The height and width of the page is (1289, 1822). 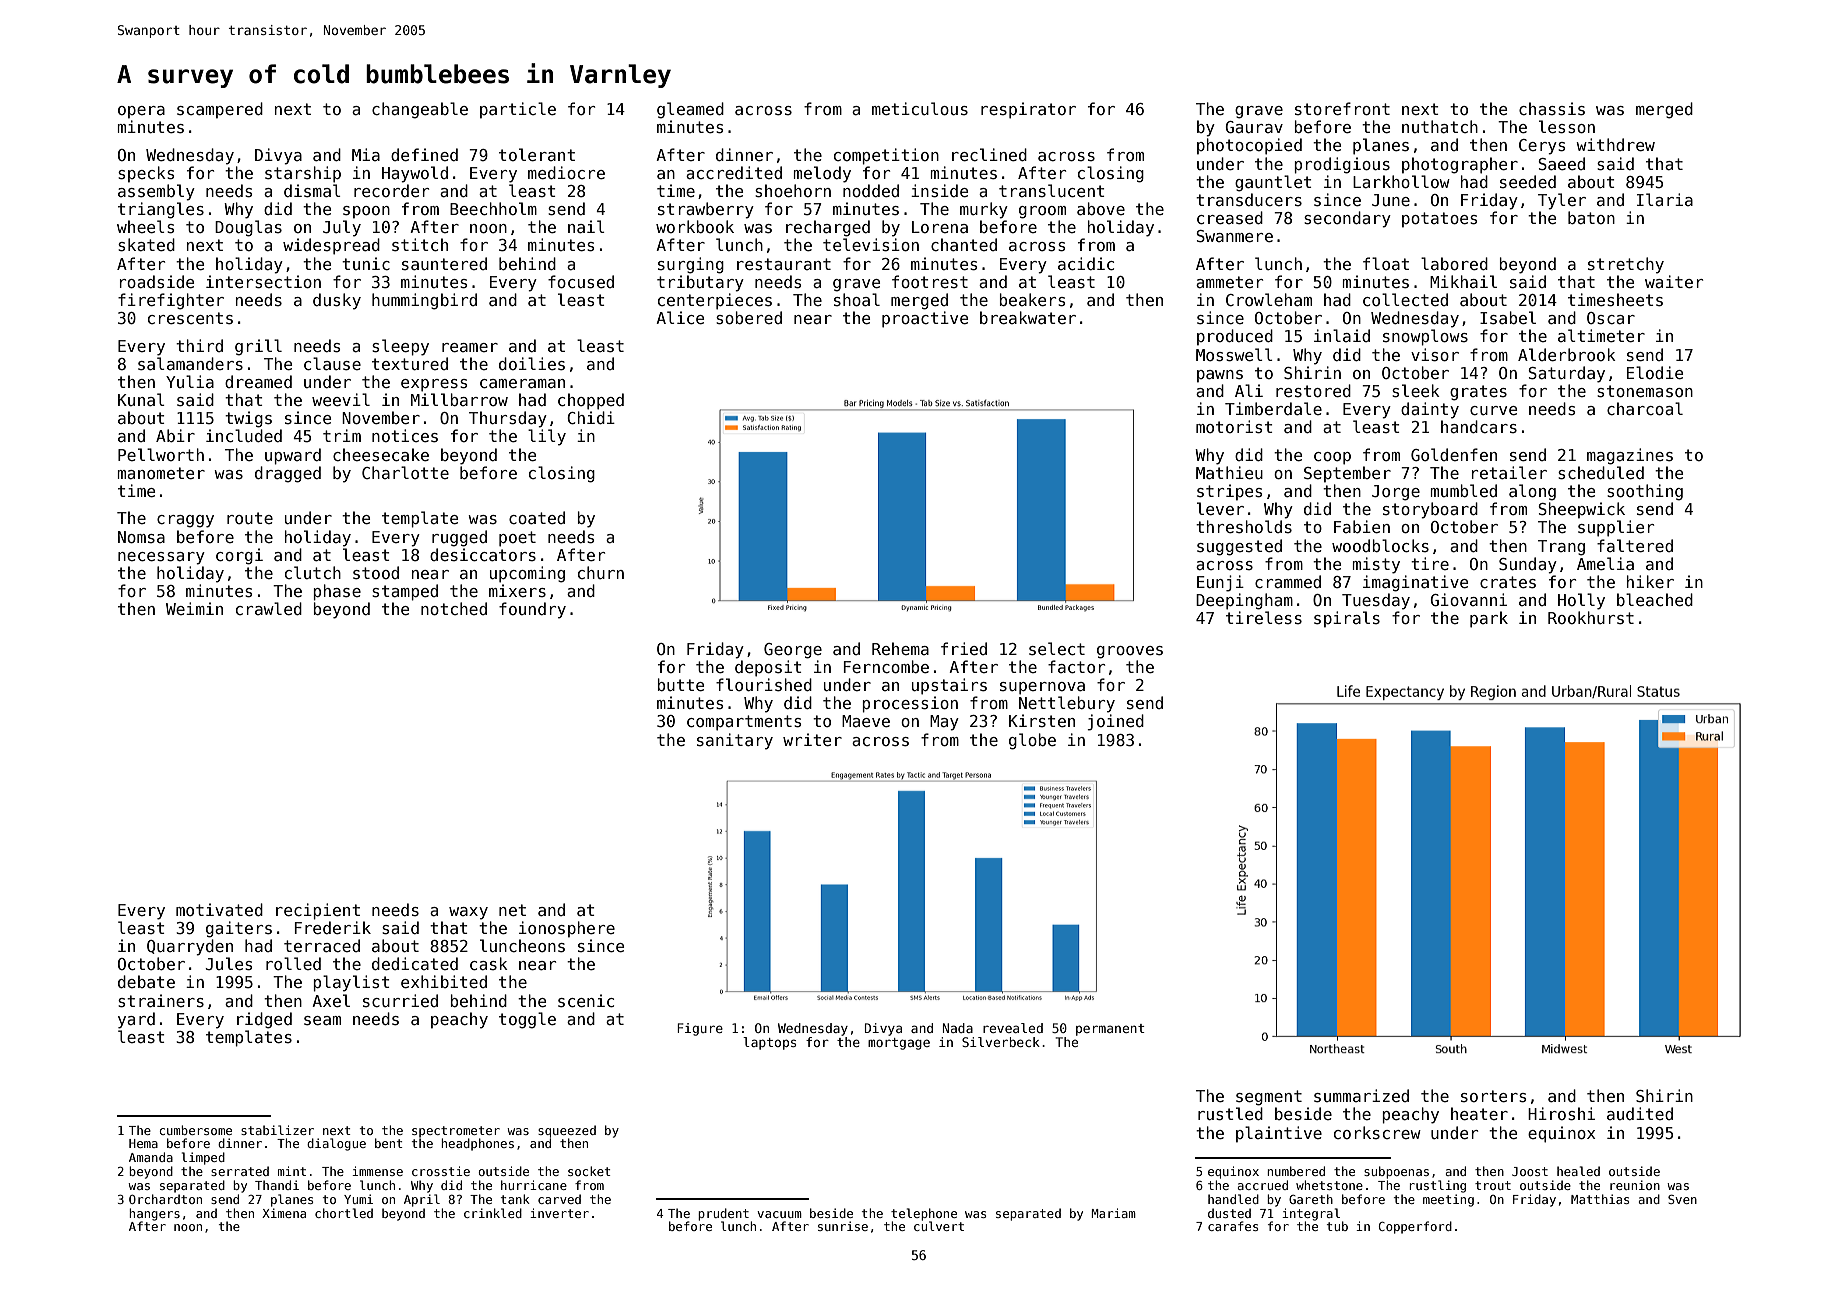 What do you see at coordinates (141, 537) in the page?
I see `Nomsa` at bounding box center [141, 537].
